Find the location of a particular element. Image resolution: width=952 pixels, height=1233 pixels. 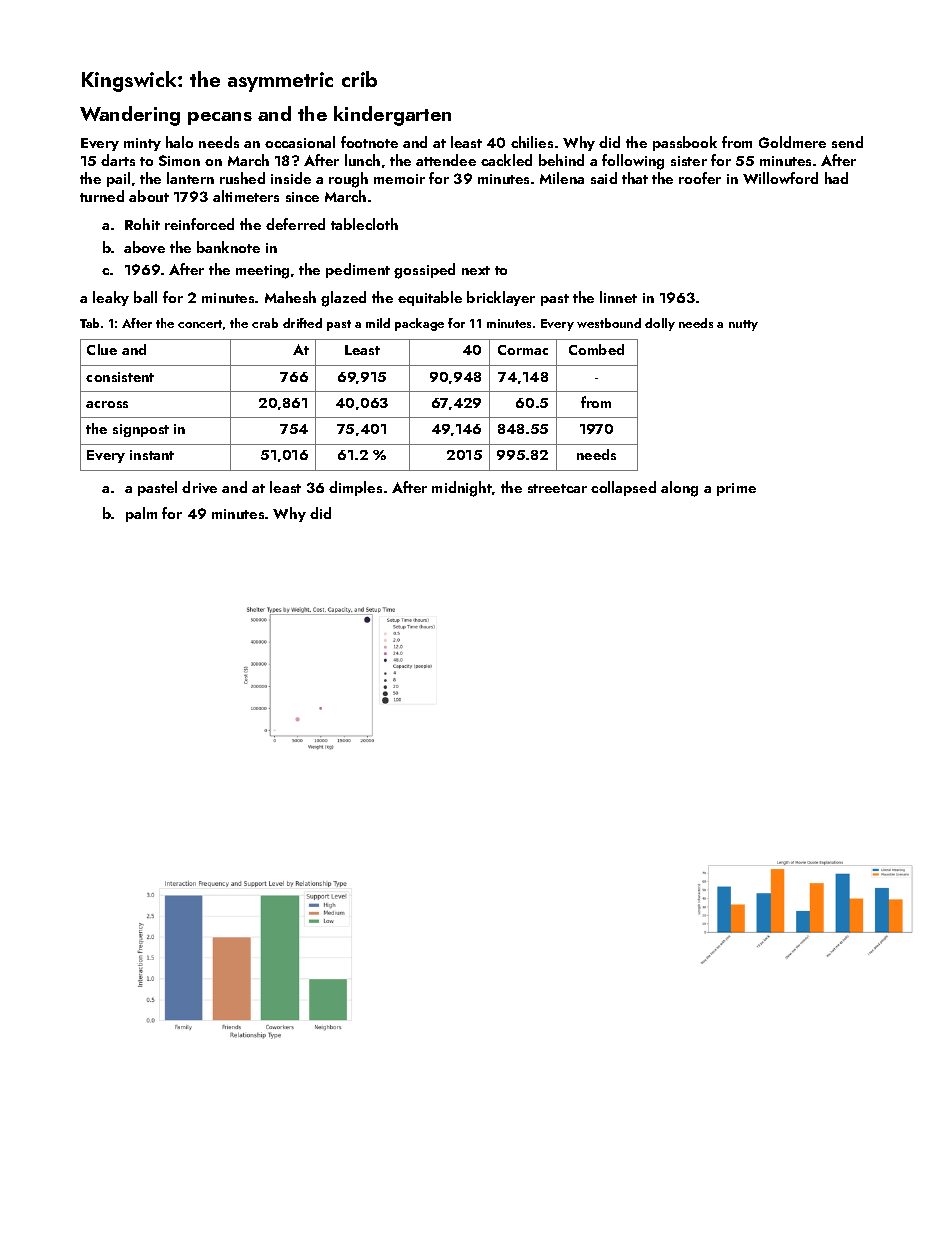

drive is located at coordinates (199, 487).
